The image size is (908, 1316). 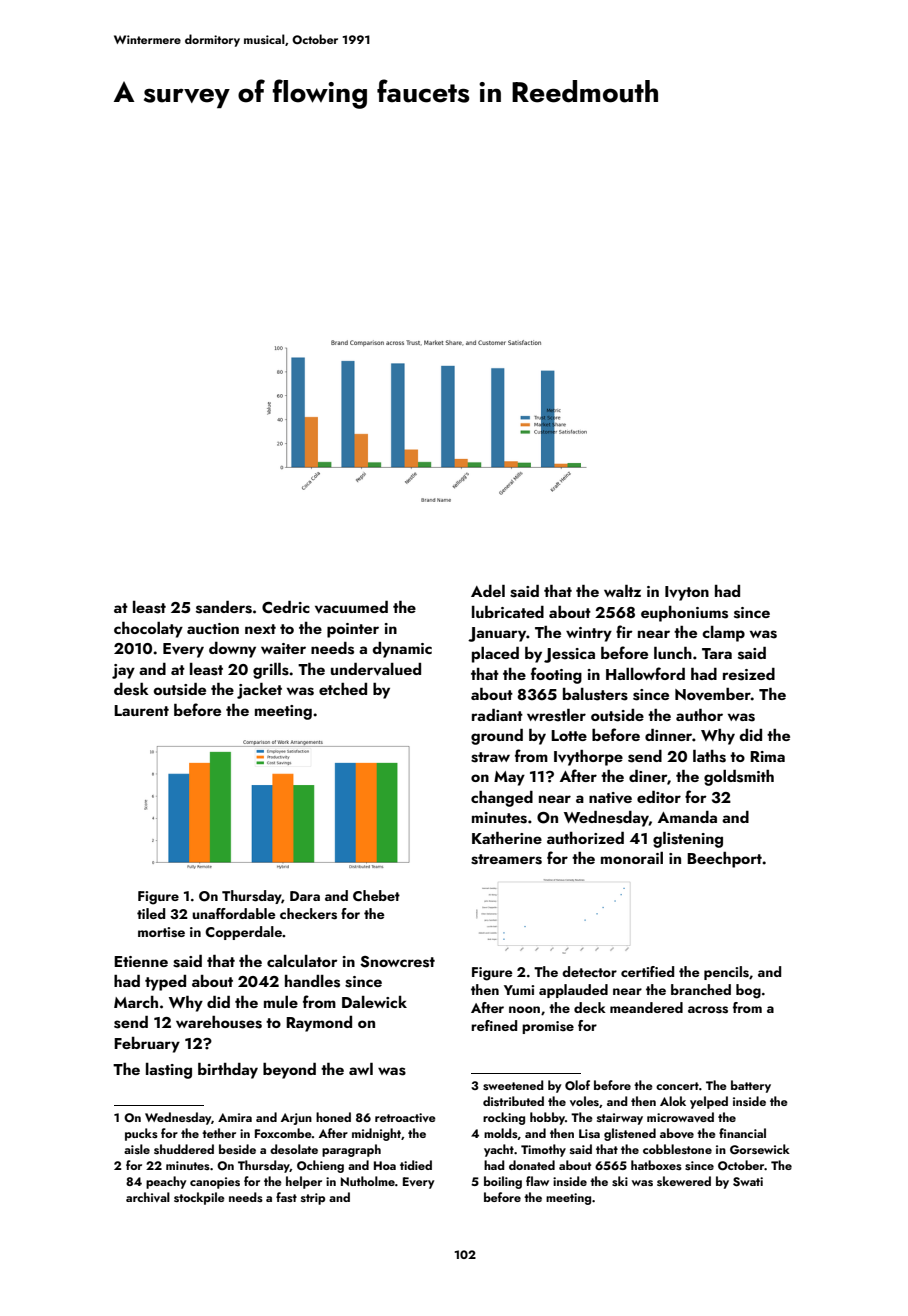 What do you see at coordinates (724, 860) in the image?
I see `Beechport` at bounding box center [724, 860].
